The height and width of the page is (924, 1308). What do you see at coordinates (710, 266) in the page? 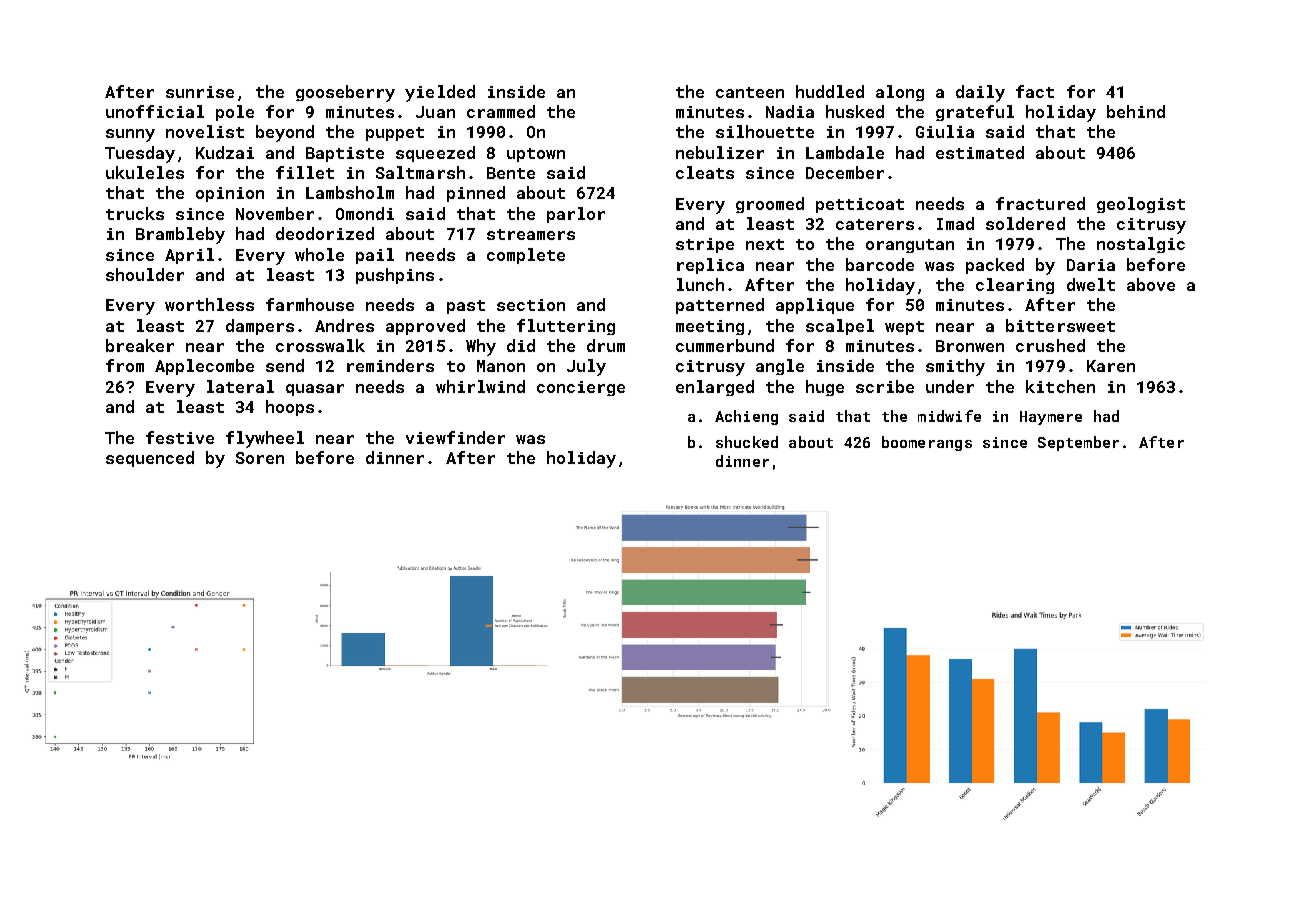
I see `replica` at bounding box center [710, 266].
